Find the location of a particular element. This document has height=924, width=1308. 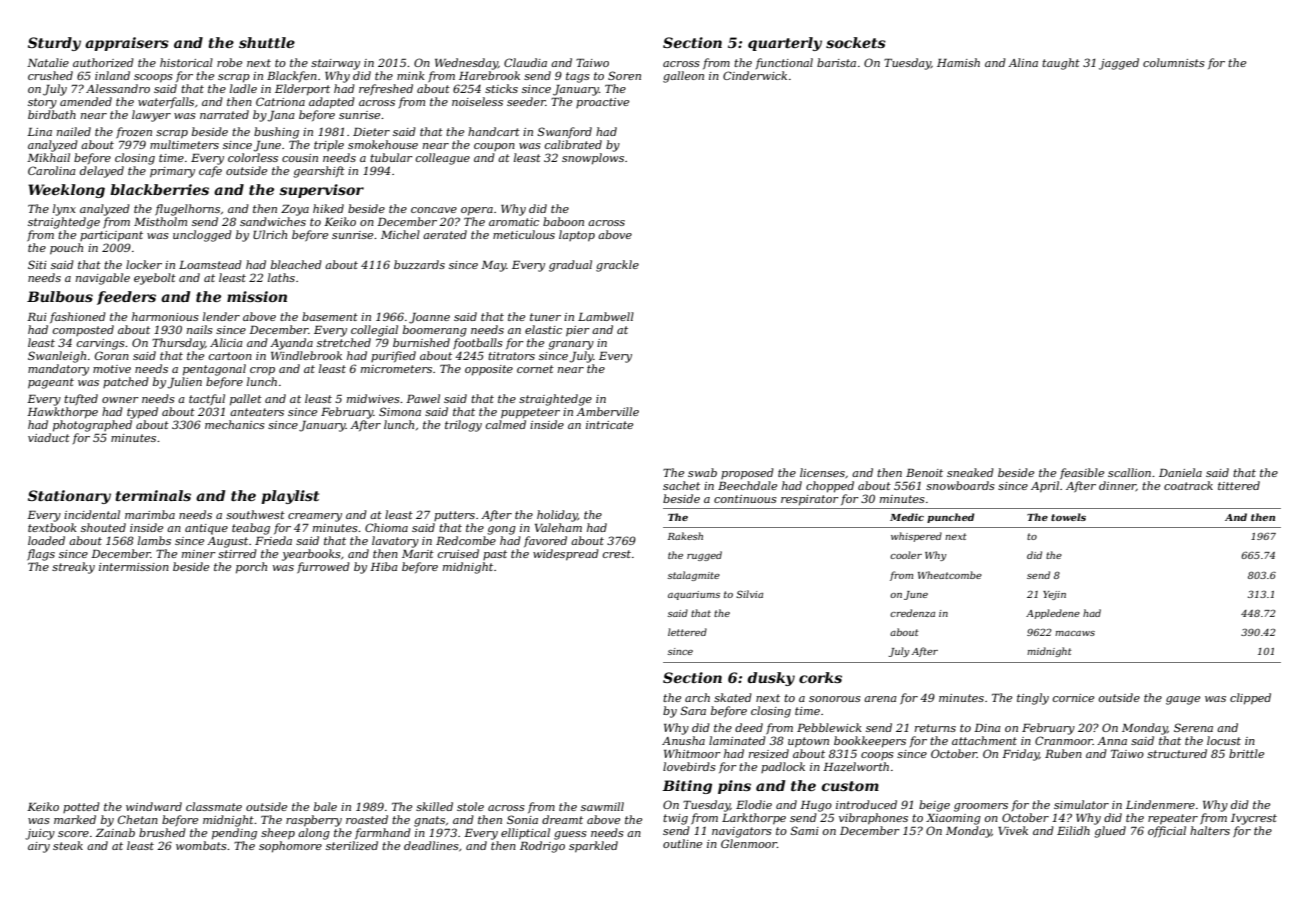

appraisers is located at coordinates (127, 44).
